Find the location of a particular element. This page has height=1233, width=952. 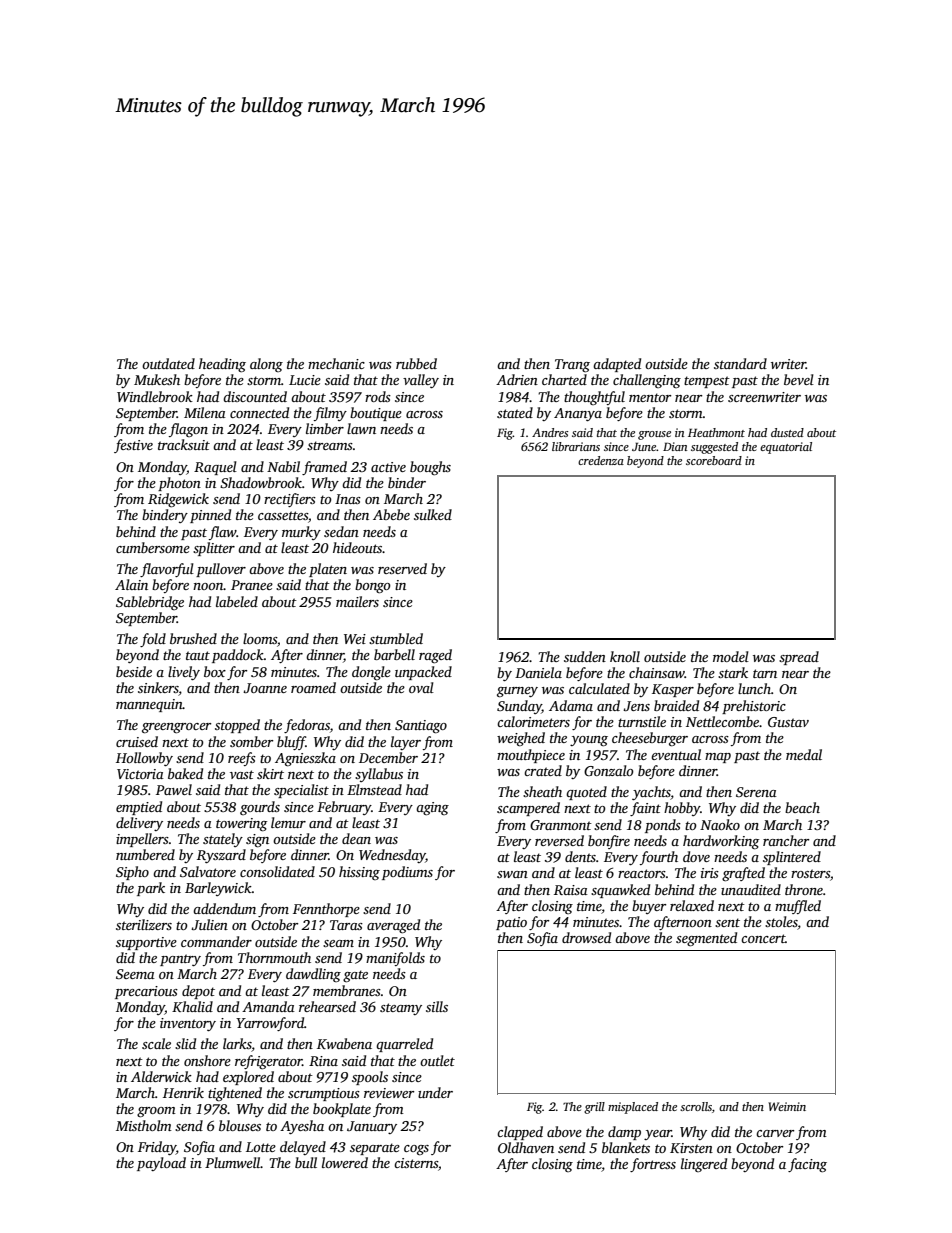

beside is located at coordinates (134, 671).
